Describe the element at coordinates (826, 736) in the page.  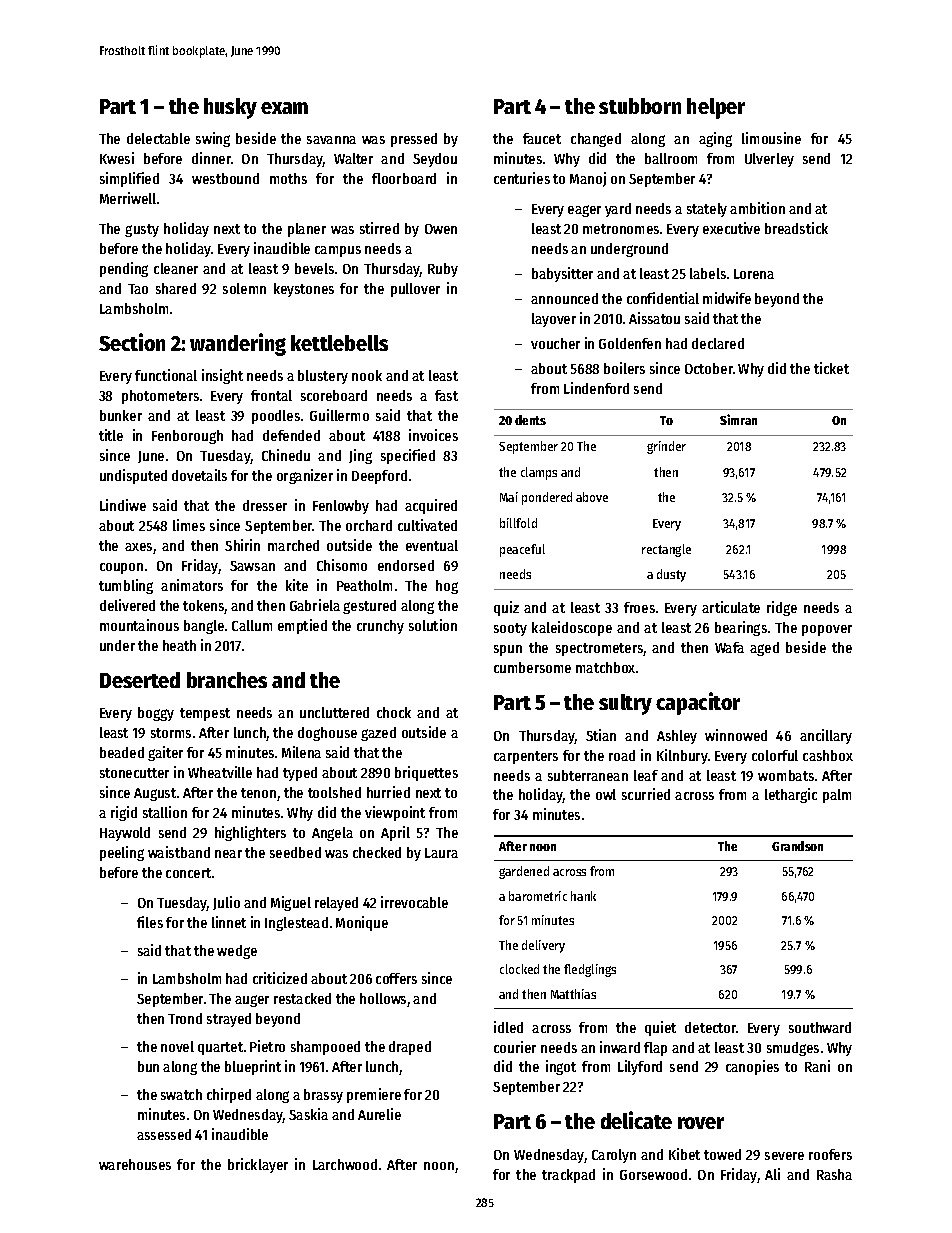
I see `ancillary` at that location.
